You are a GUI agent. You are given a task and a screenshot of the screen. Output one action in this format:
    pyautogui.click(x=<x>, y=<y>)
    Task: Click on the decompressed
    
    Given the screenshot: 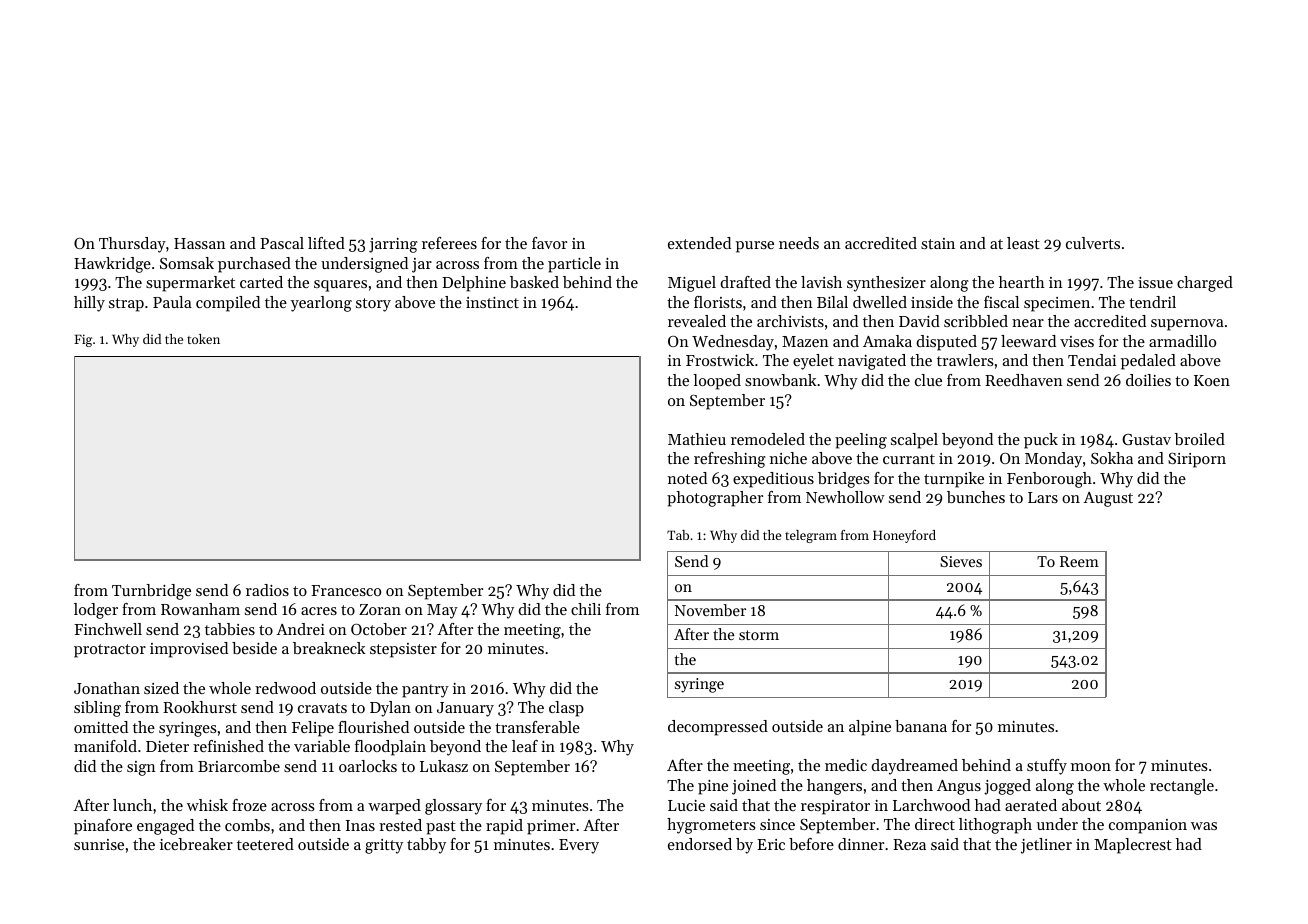 What is the action you would take?
    pyautogui.click(x=718, y=728)
